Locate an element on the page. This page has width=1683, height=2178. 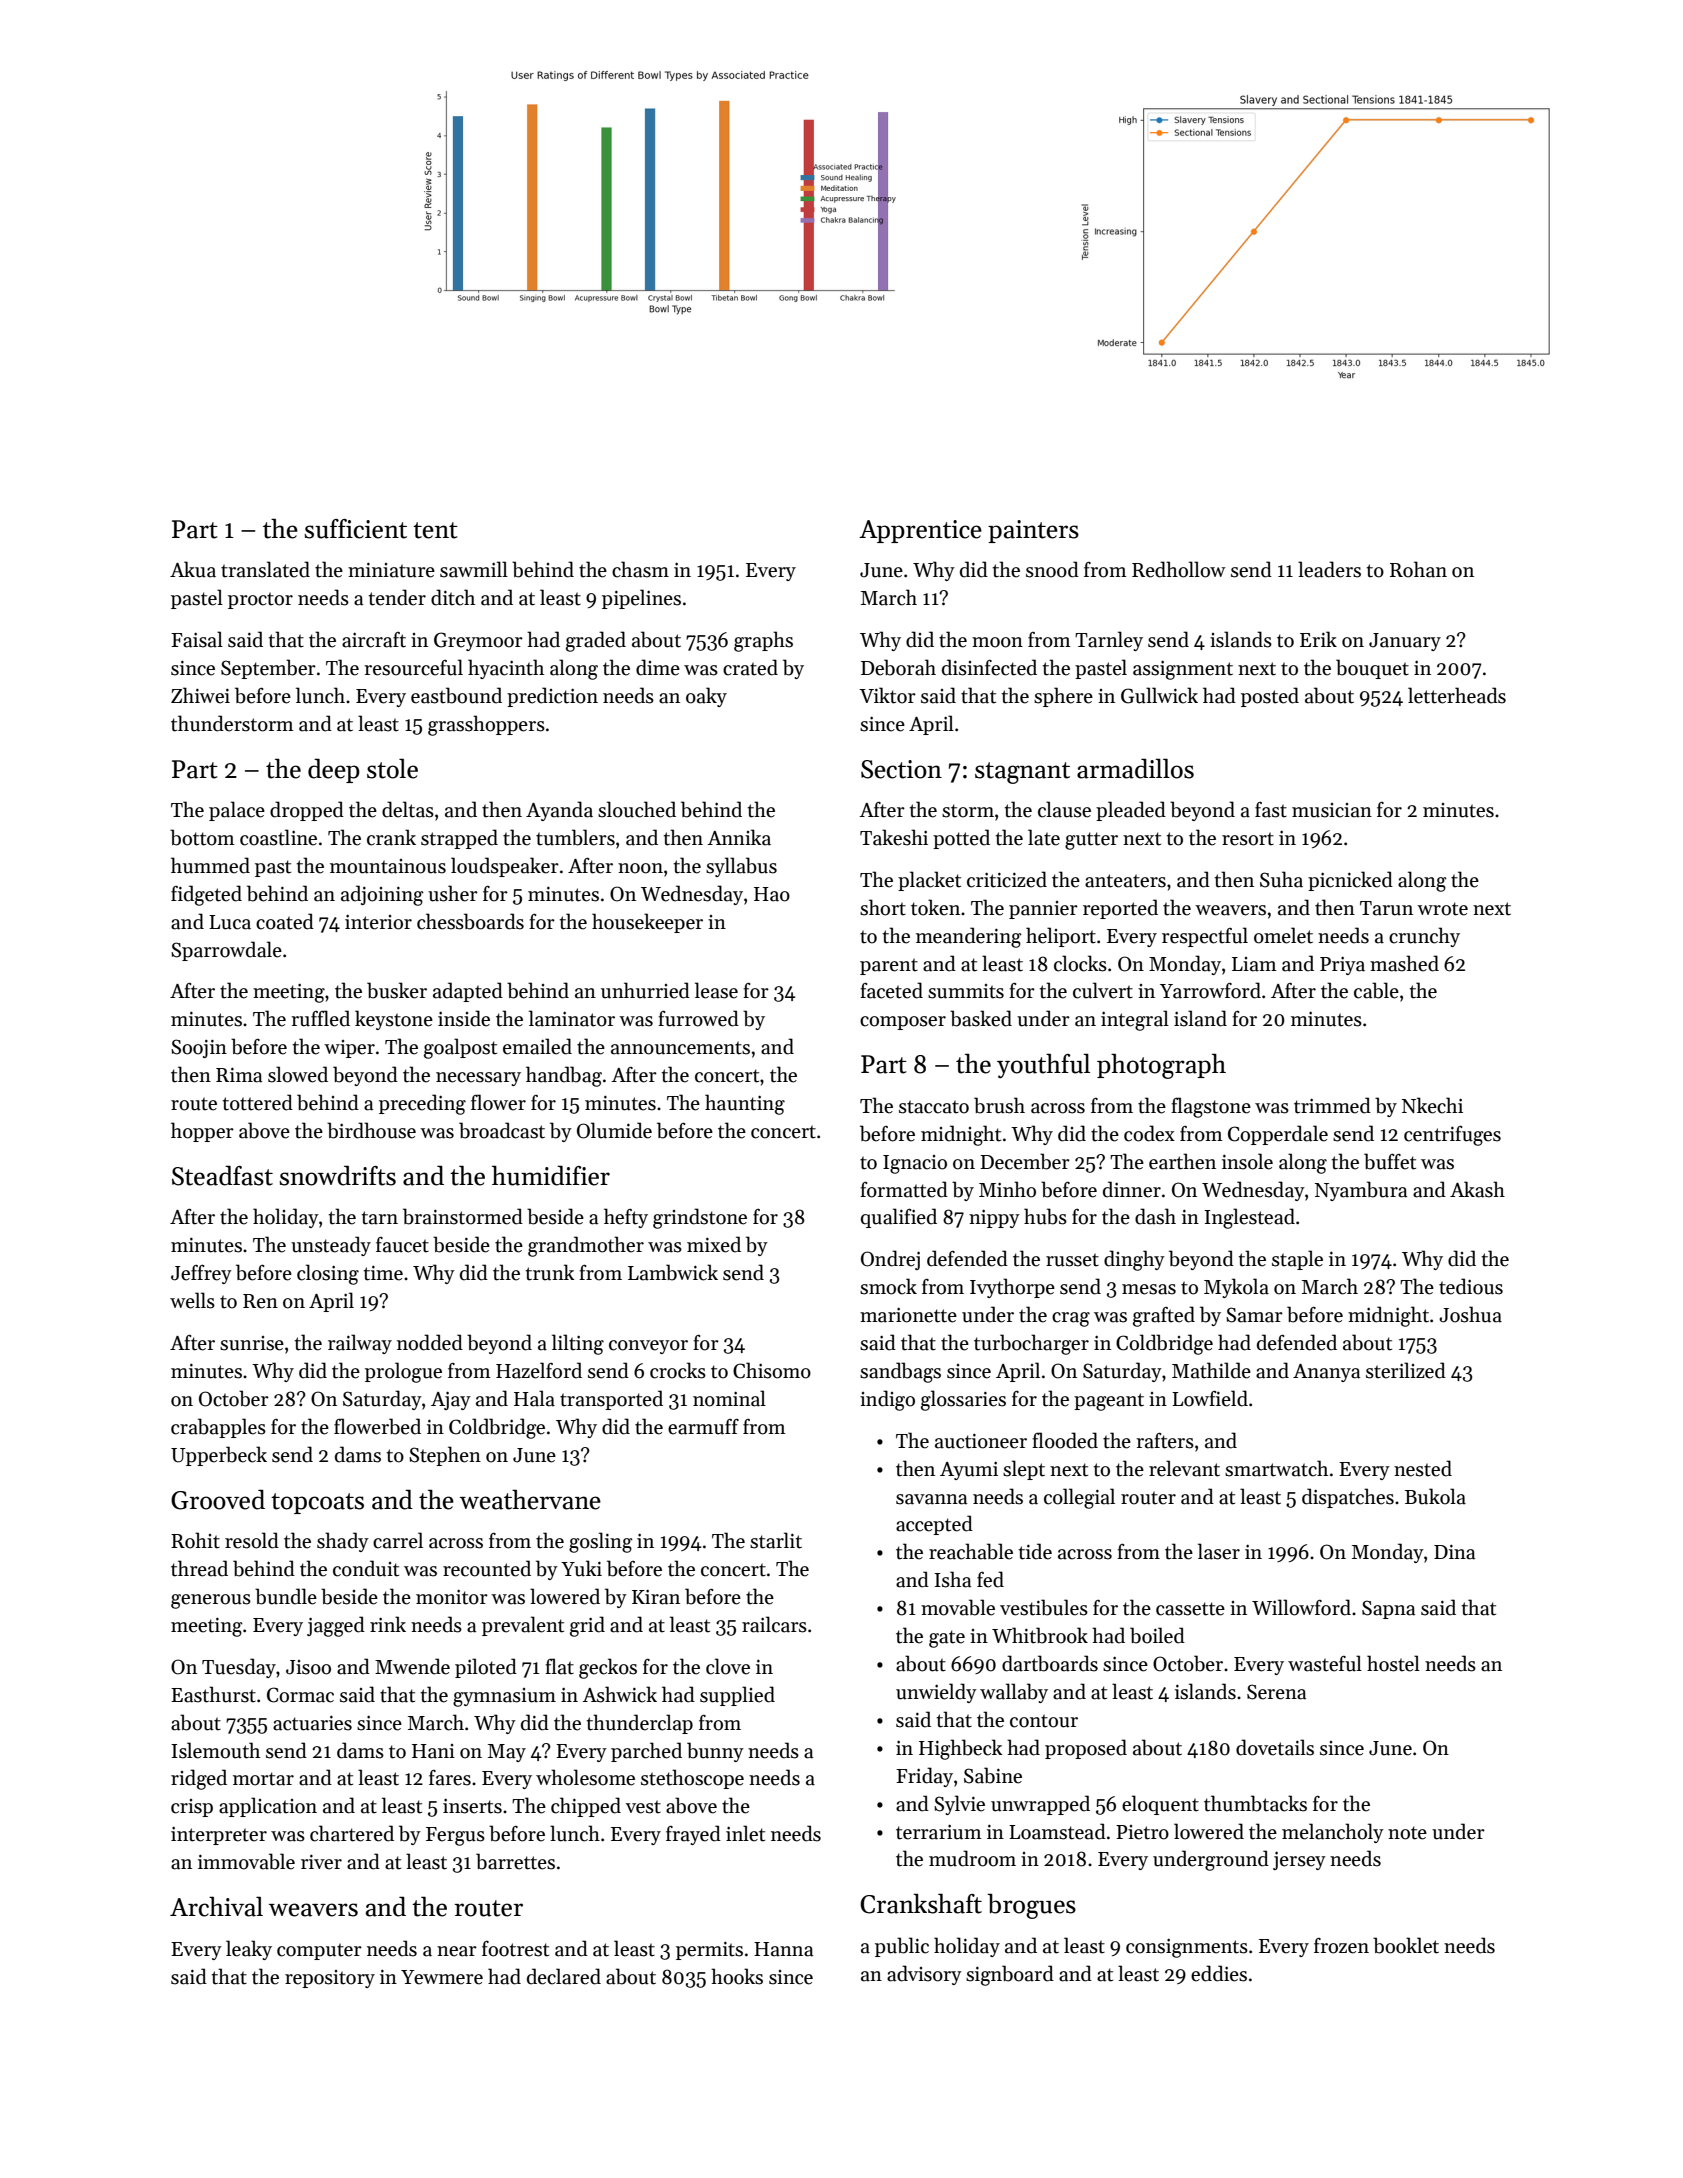
leaders is located at coordinates (1329, 569).
